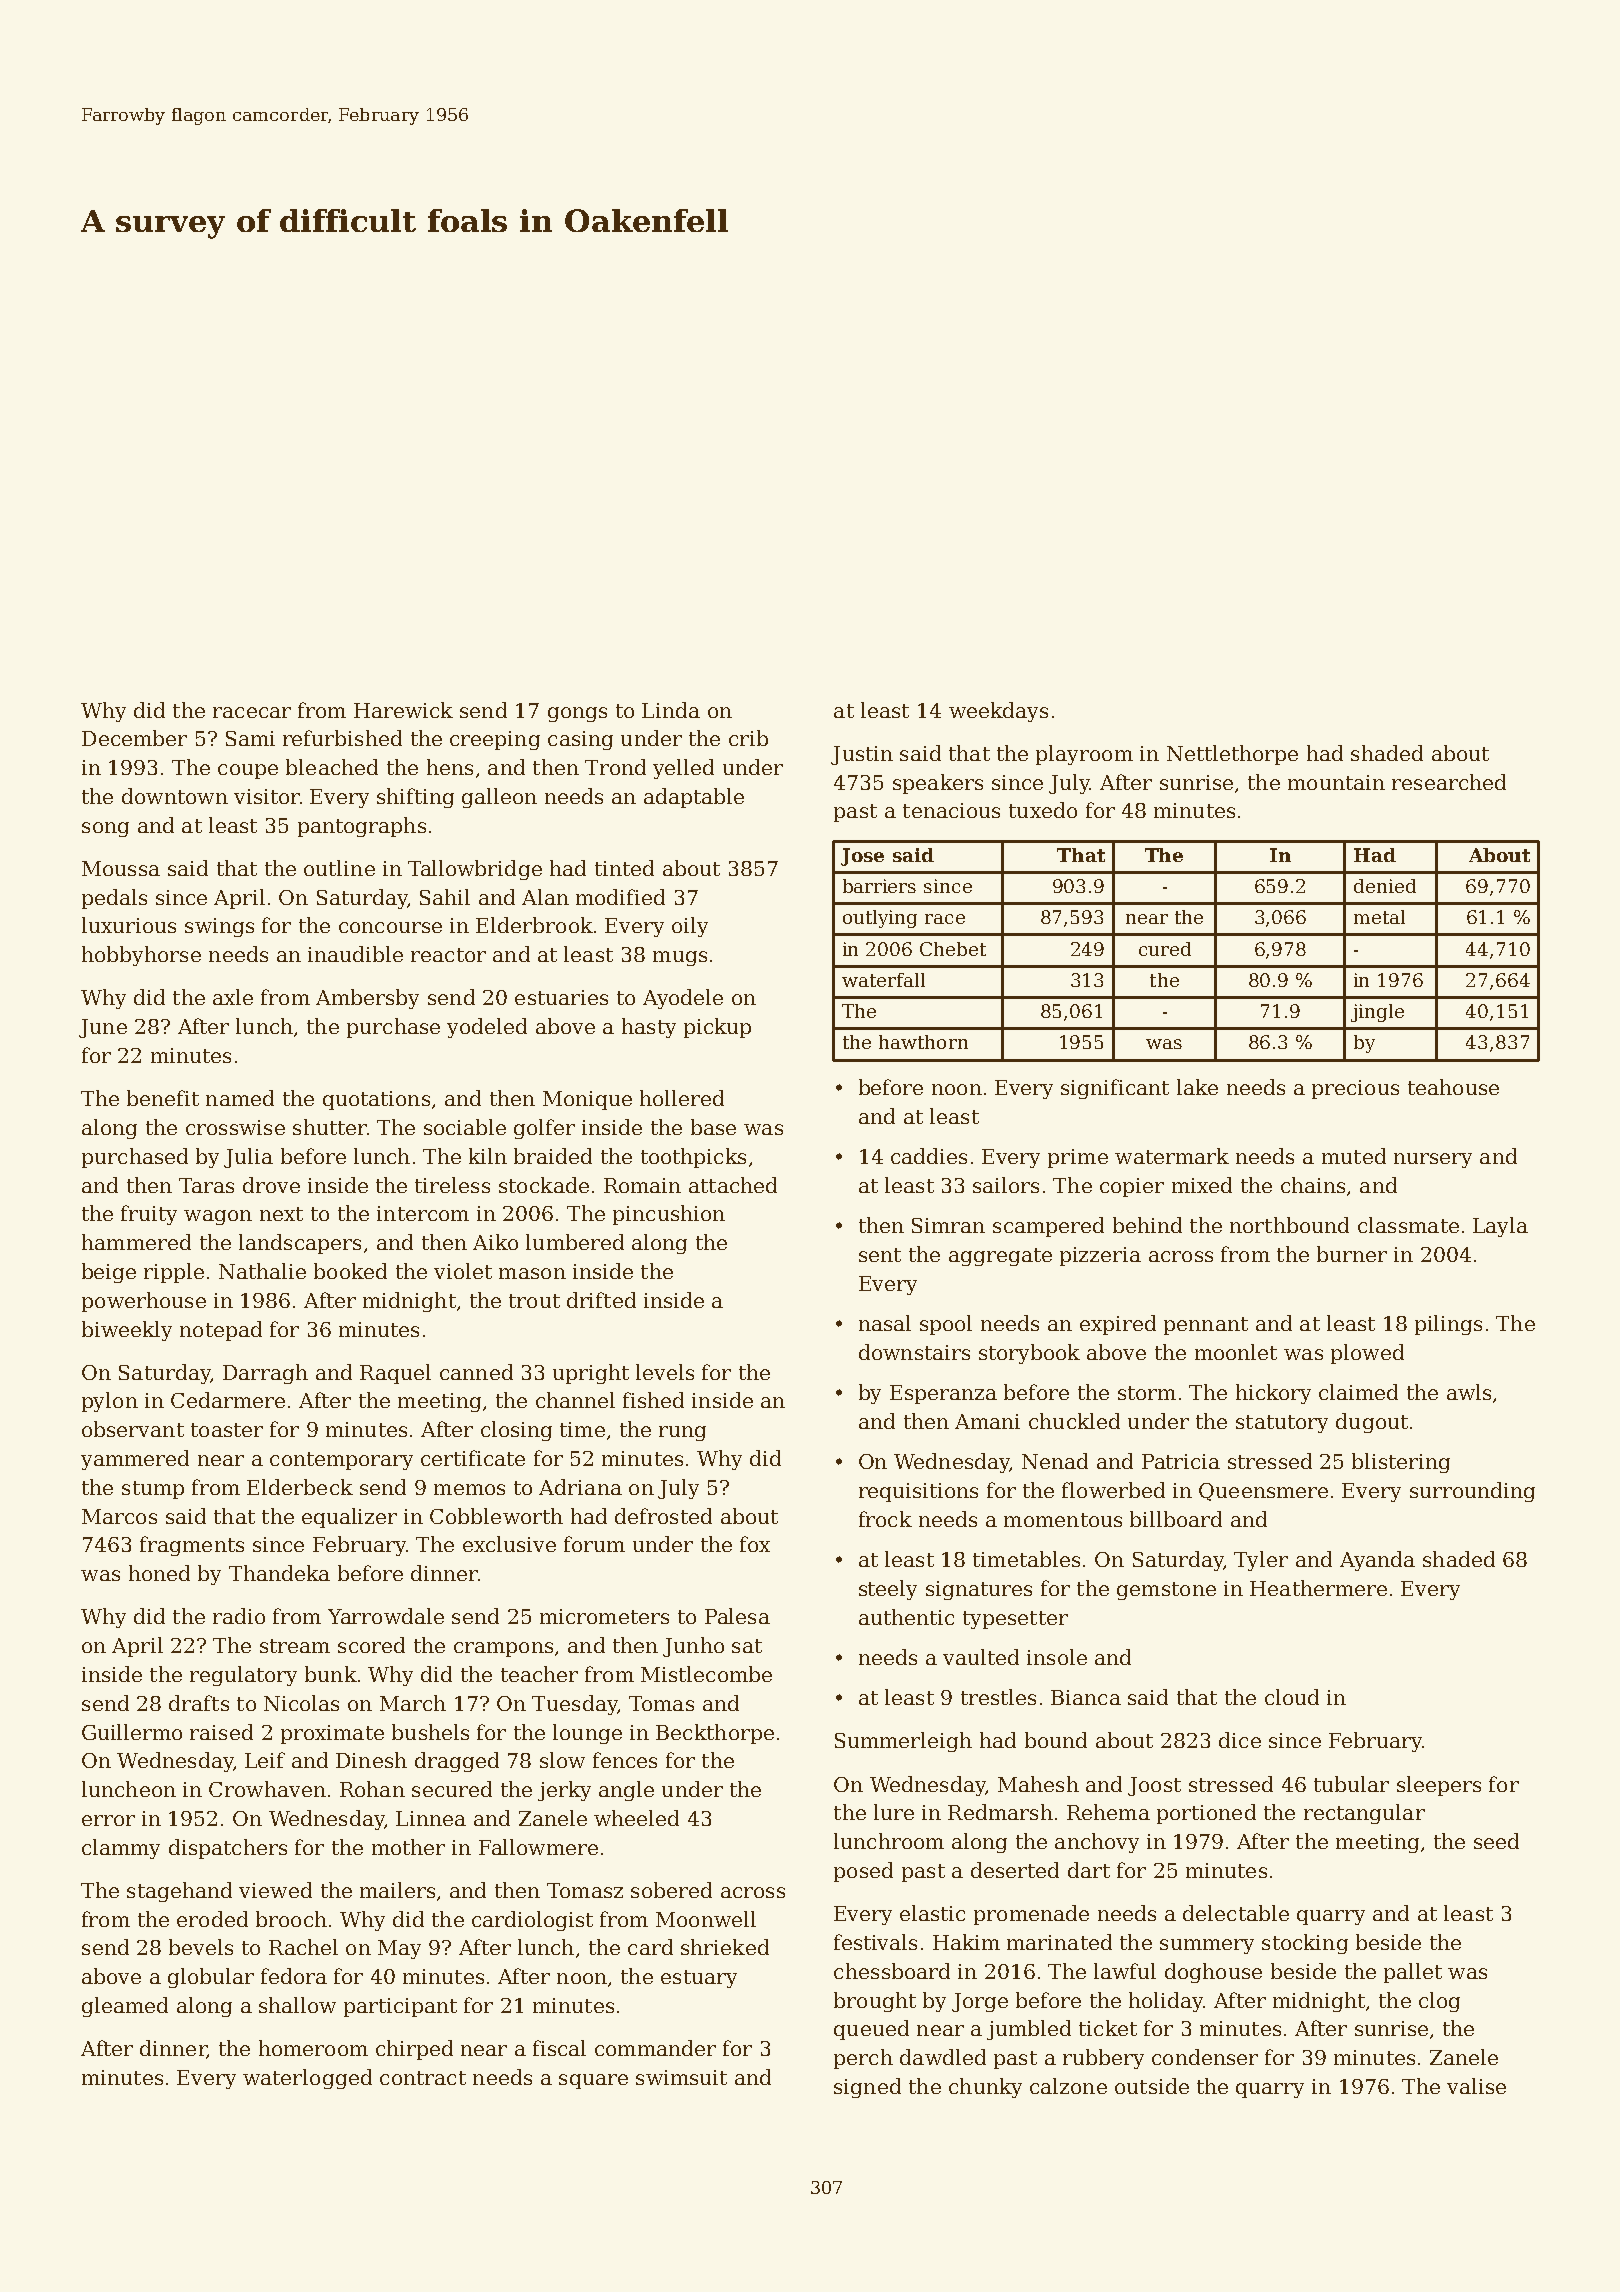 The image size is (1620, 2292). What do you see at coordinates (1152, 2086) in the screenshot?
I see `outside` at bounding box center [1152, 2086].
